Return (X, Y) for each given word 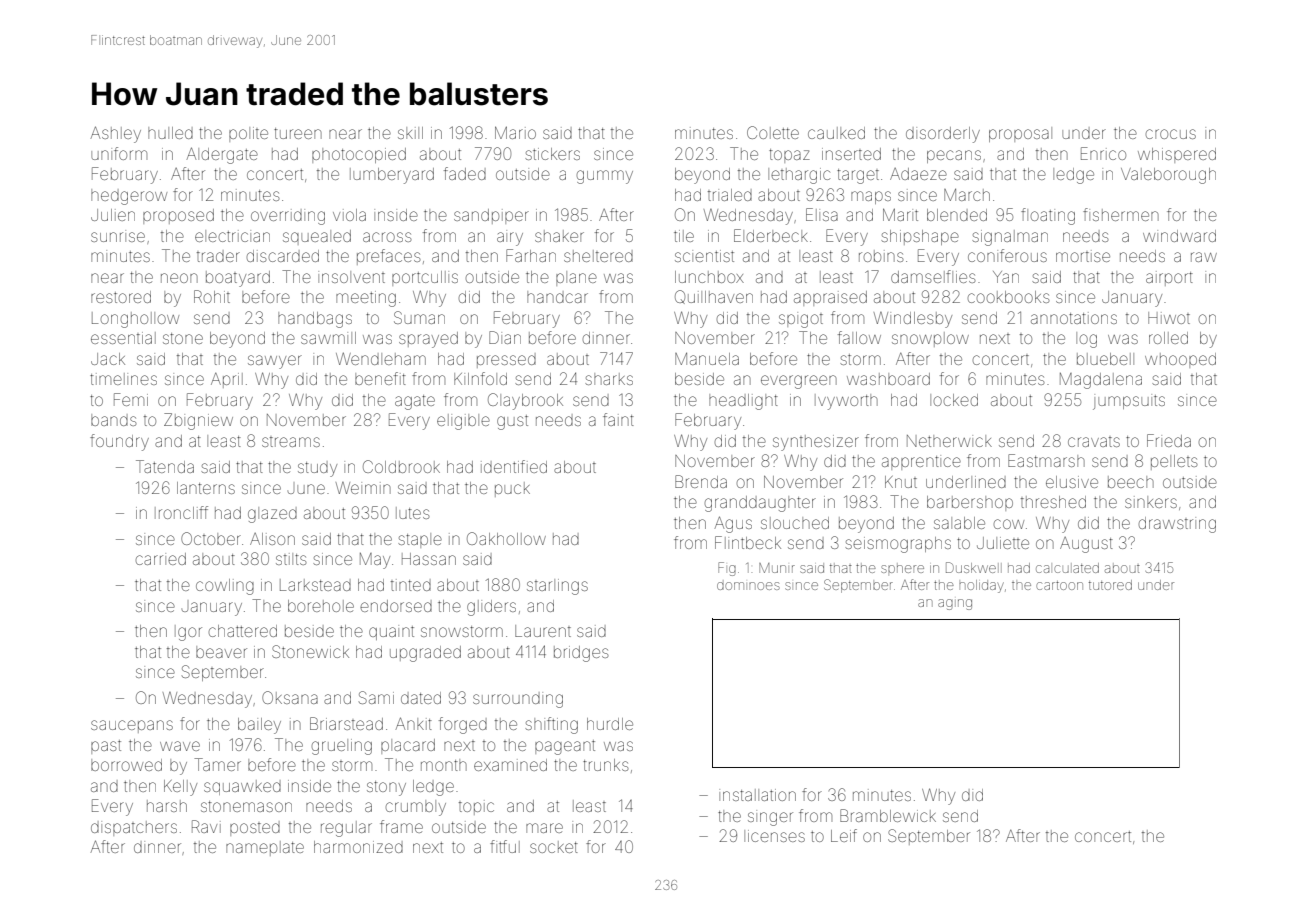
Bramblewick (888, 815)
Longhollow (135, 320)
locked (954, 400)
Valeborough (1168, 176)
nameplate (265, 848)
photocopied (359, 155)
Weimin (363, 488)
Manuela (707, 359)
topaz (789, 156)
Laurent (543, 631)
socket (554, 847)
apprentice (921, 462)
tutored (1110, 585)
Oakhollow (506, 538)
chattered (243, 631)
